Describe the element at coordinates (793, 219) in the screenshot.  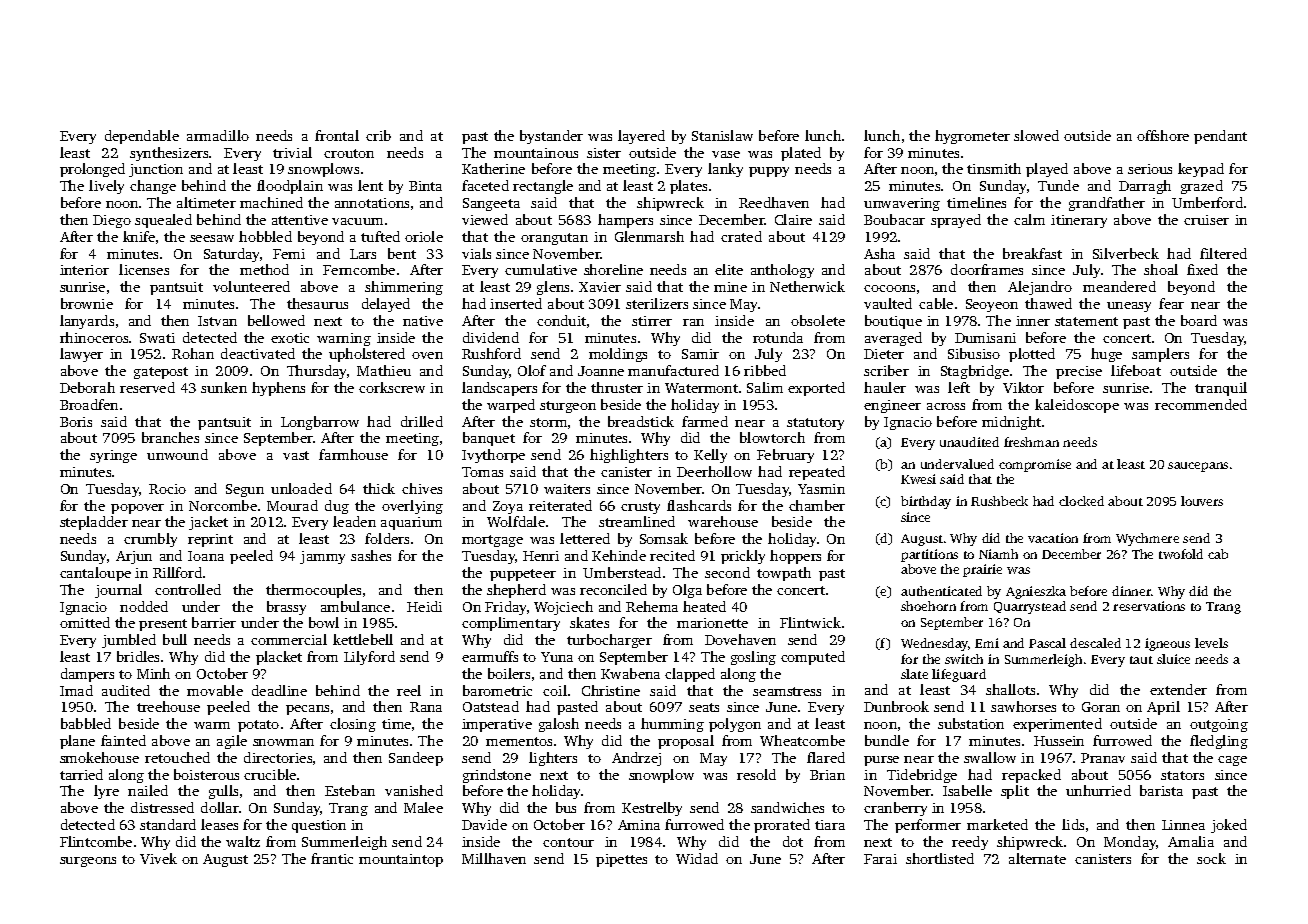
I see `Claire` at that location.
